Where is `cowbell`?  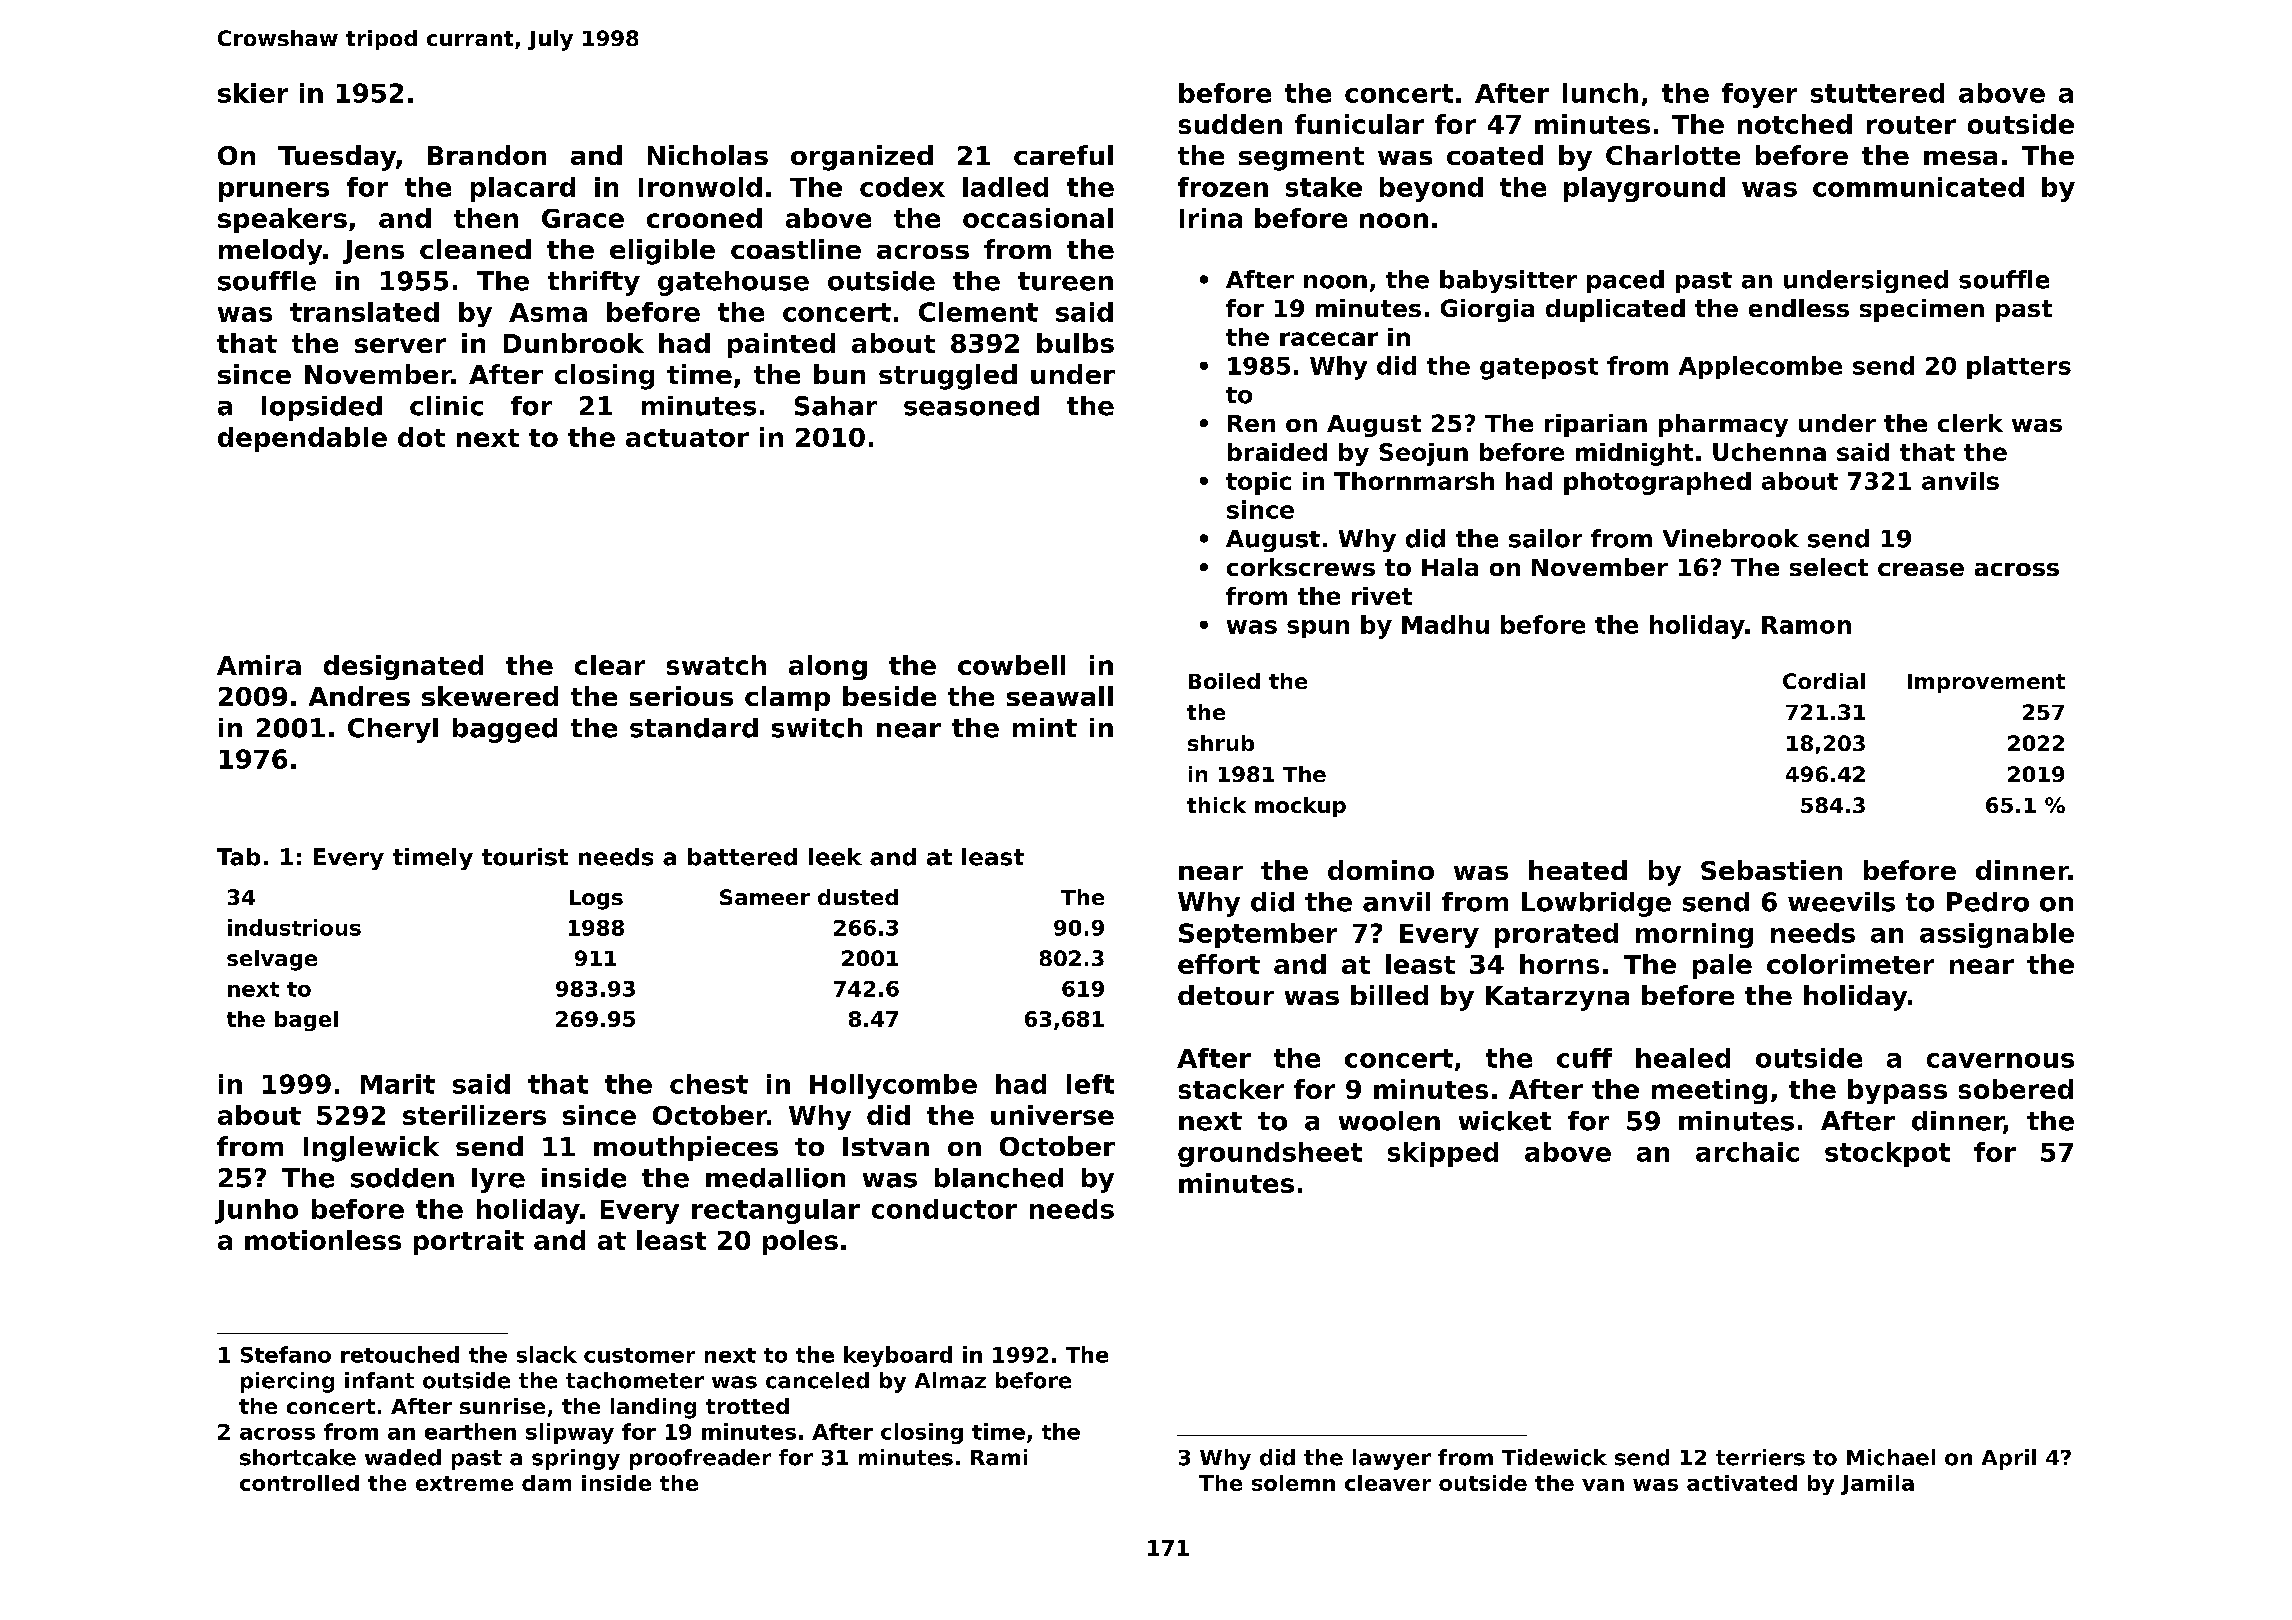 cowbell is located at coordinates (1011, 665).
